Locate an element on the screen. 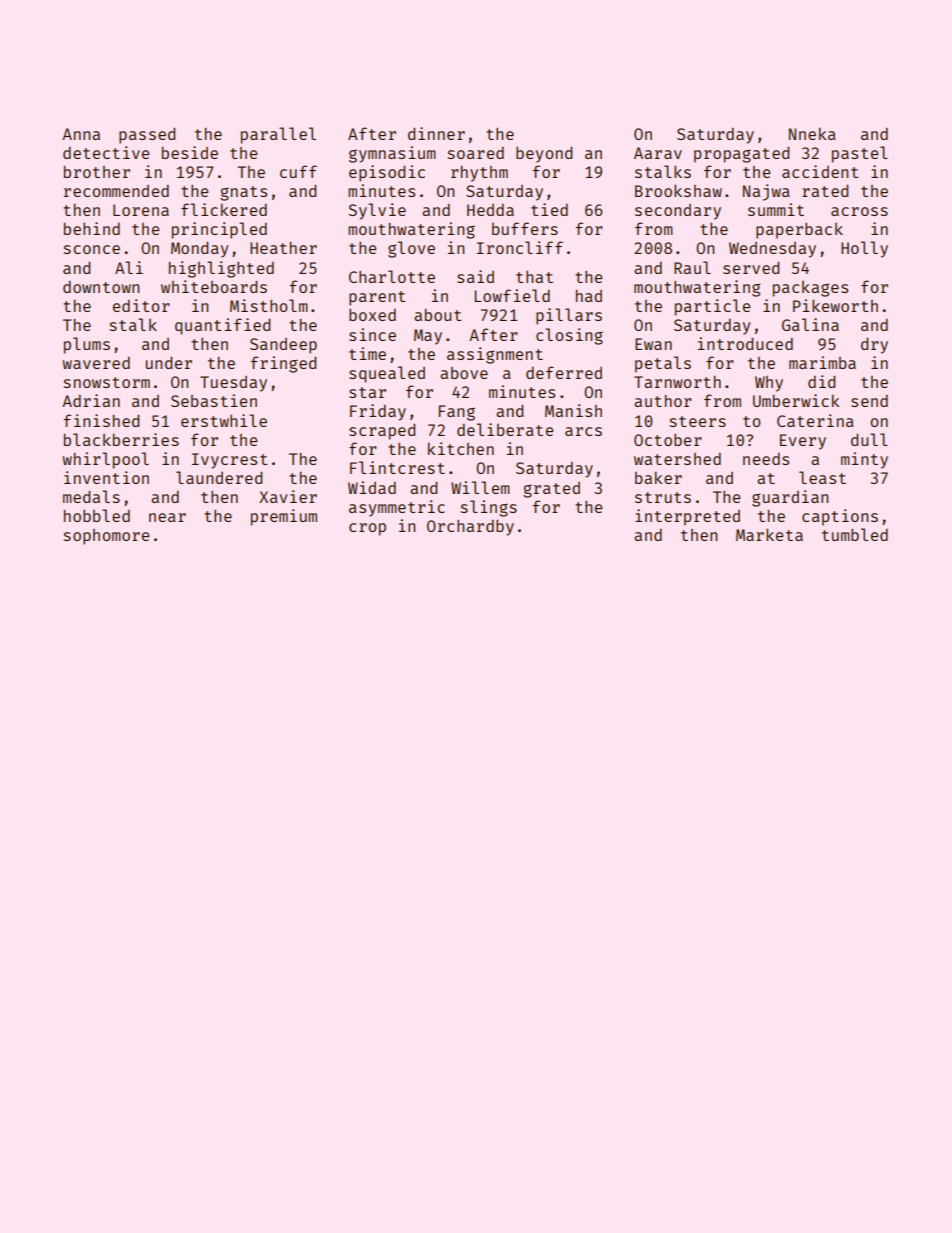  rhythm is located at coordinates (479, 174).
